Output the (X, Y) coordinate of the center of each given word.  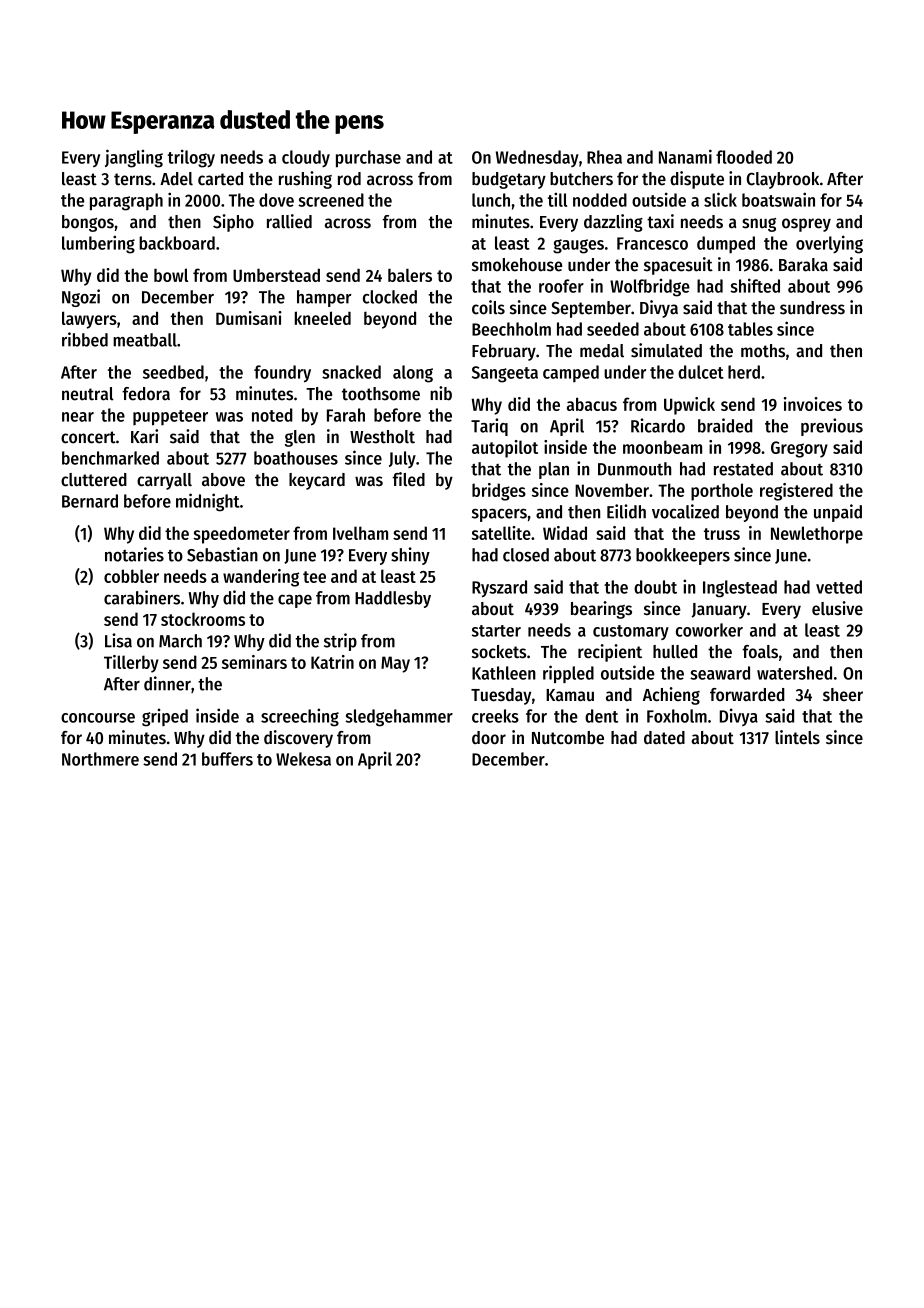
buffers (227, 759)
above (223, 480)
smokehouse (517, 265)
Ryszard (499, 588)
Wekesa (303, 759)
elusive (837, 608)
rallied (289, 221)
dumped (726, 245)
